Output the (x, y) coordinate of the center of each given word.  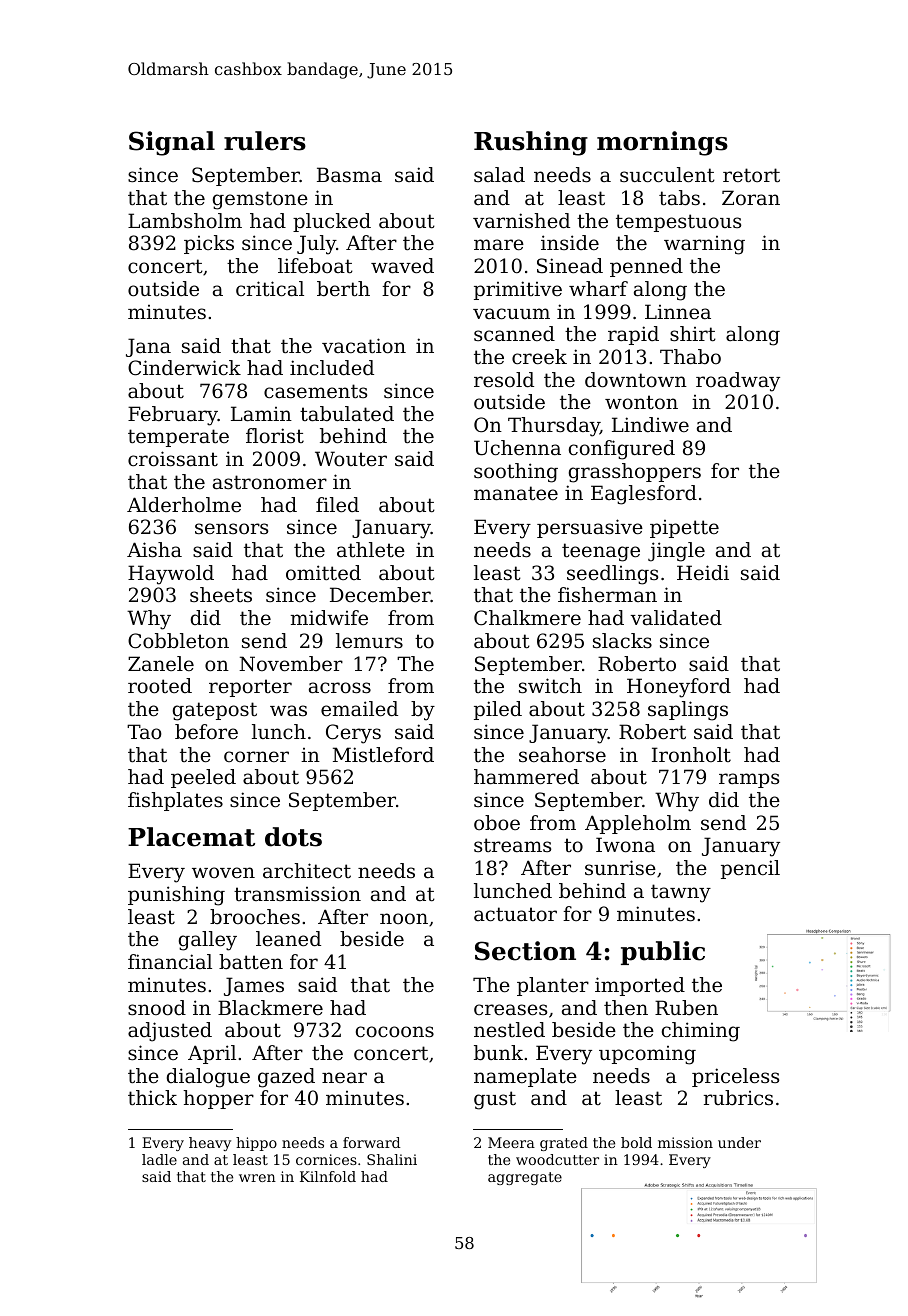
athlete (371, 550)
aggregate (525, 1178)
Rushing (531, 143)
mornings (662, 143)
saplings (688, 711)
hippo (256, 1144)
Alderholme (184, 505)
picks (209, 244)
